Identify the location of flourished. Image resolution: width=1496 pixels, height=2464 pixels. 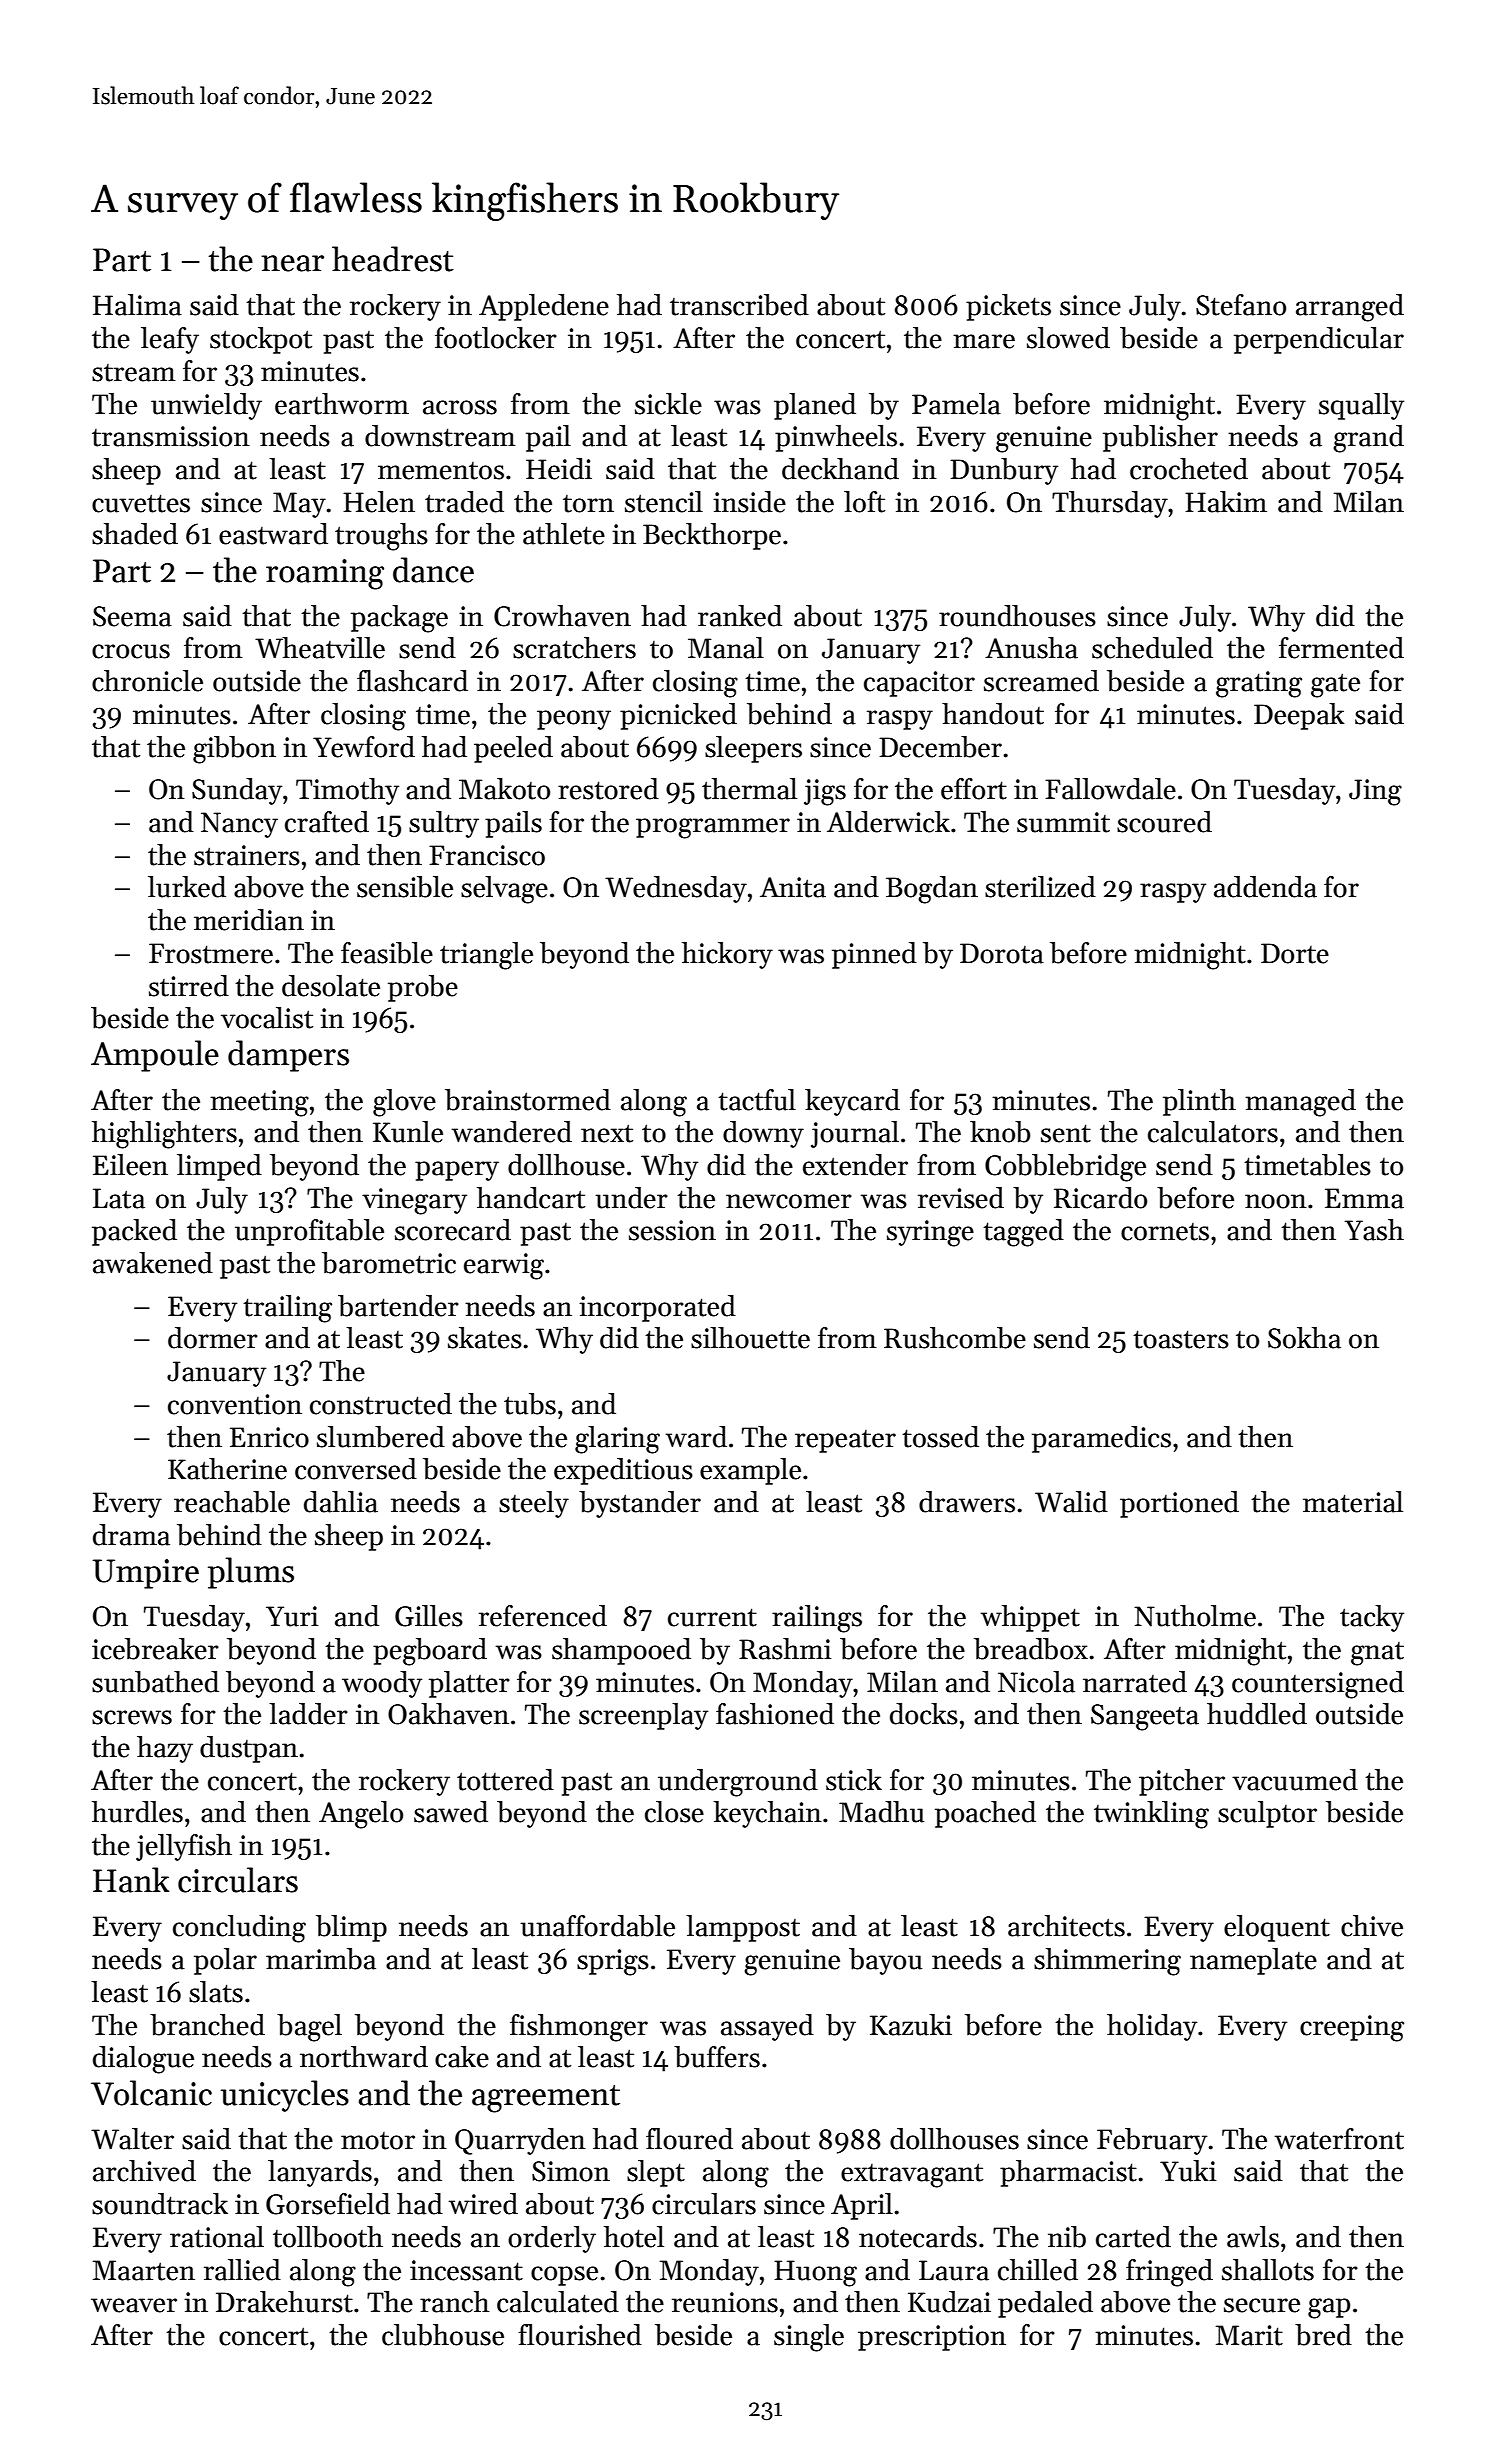
(580, 2335).
